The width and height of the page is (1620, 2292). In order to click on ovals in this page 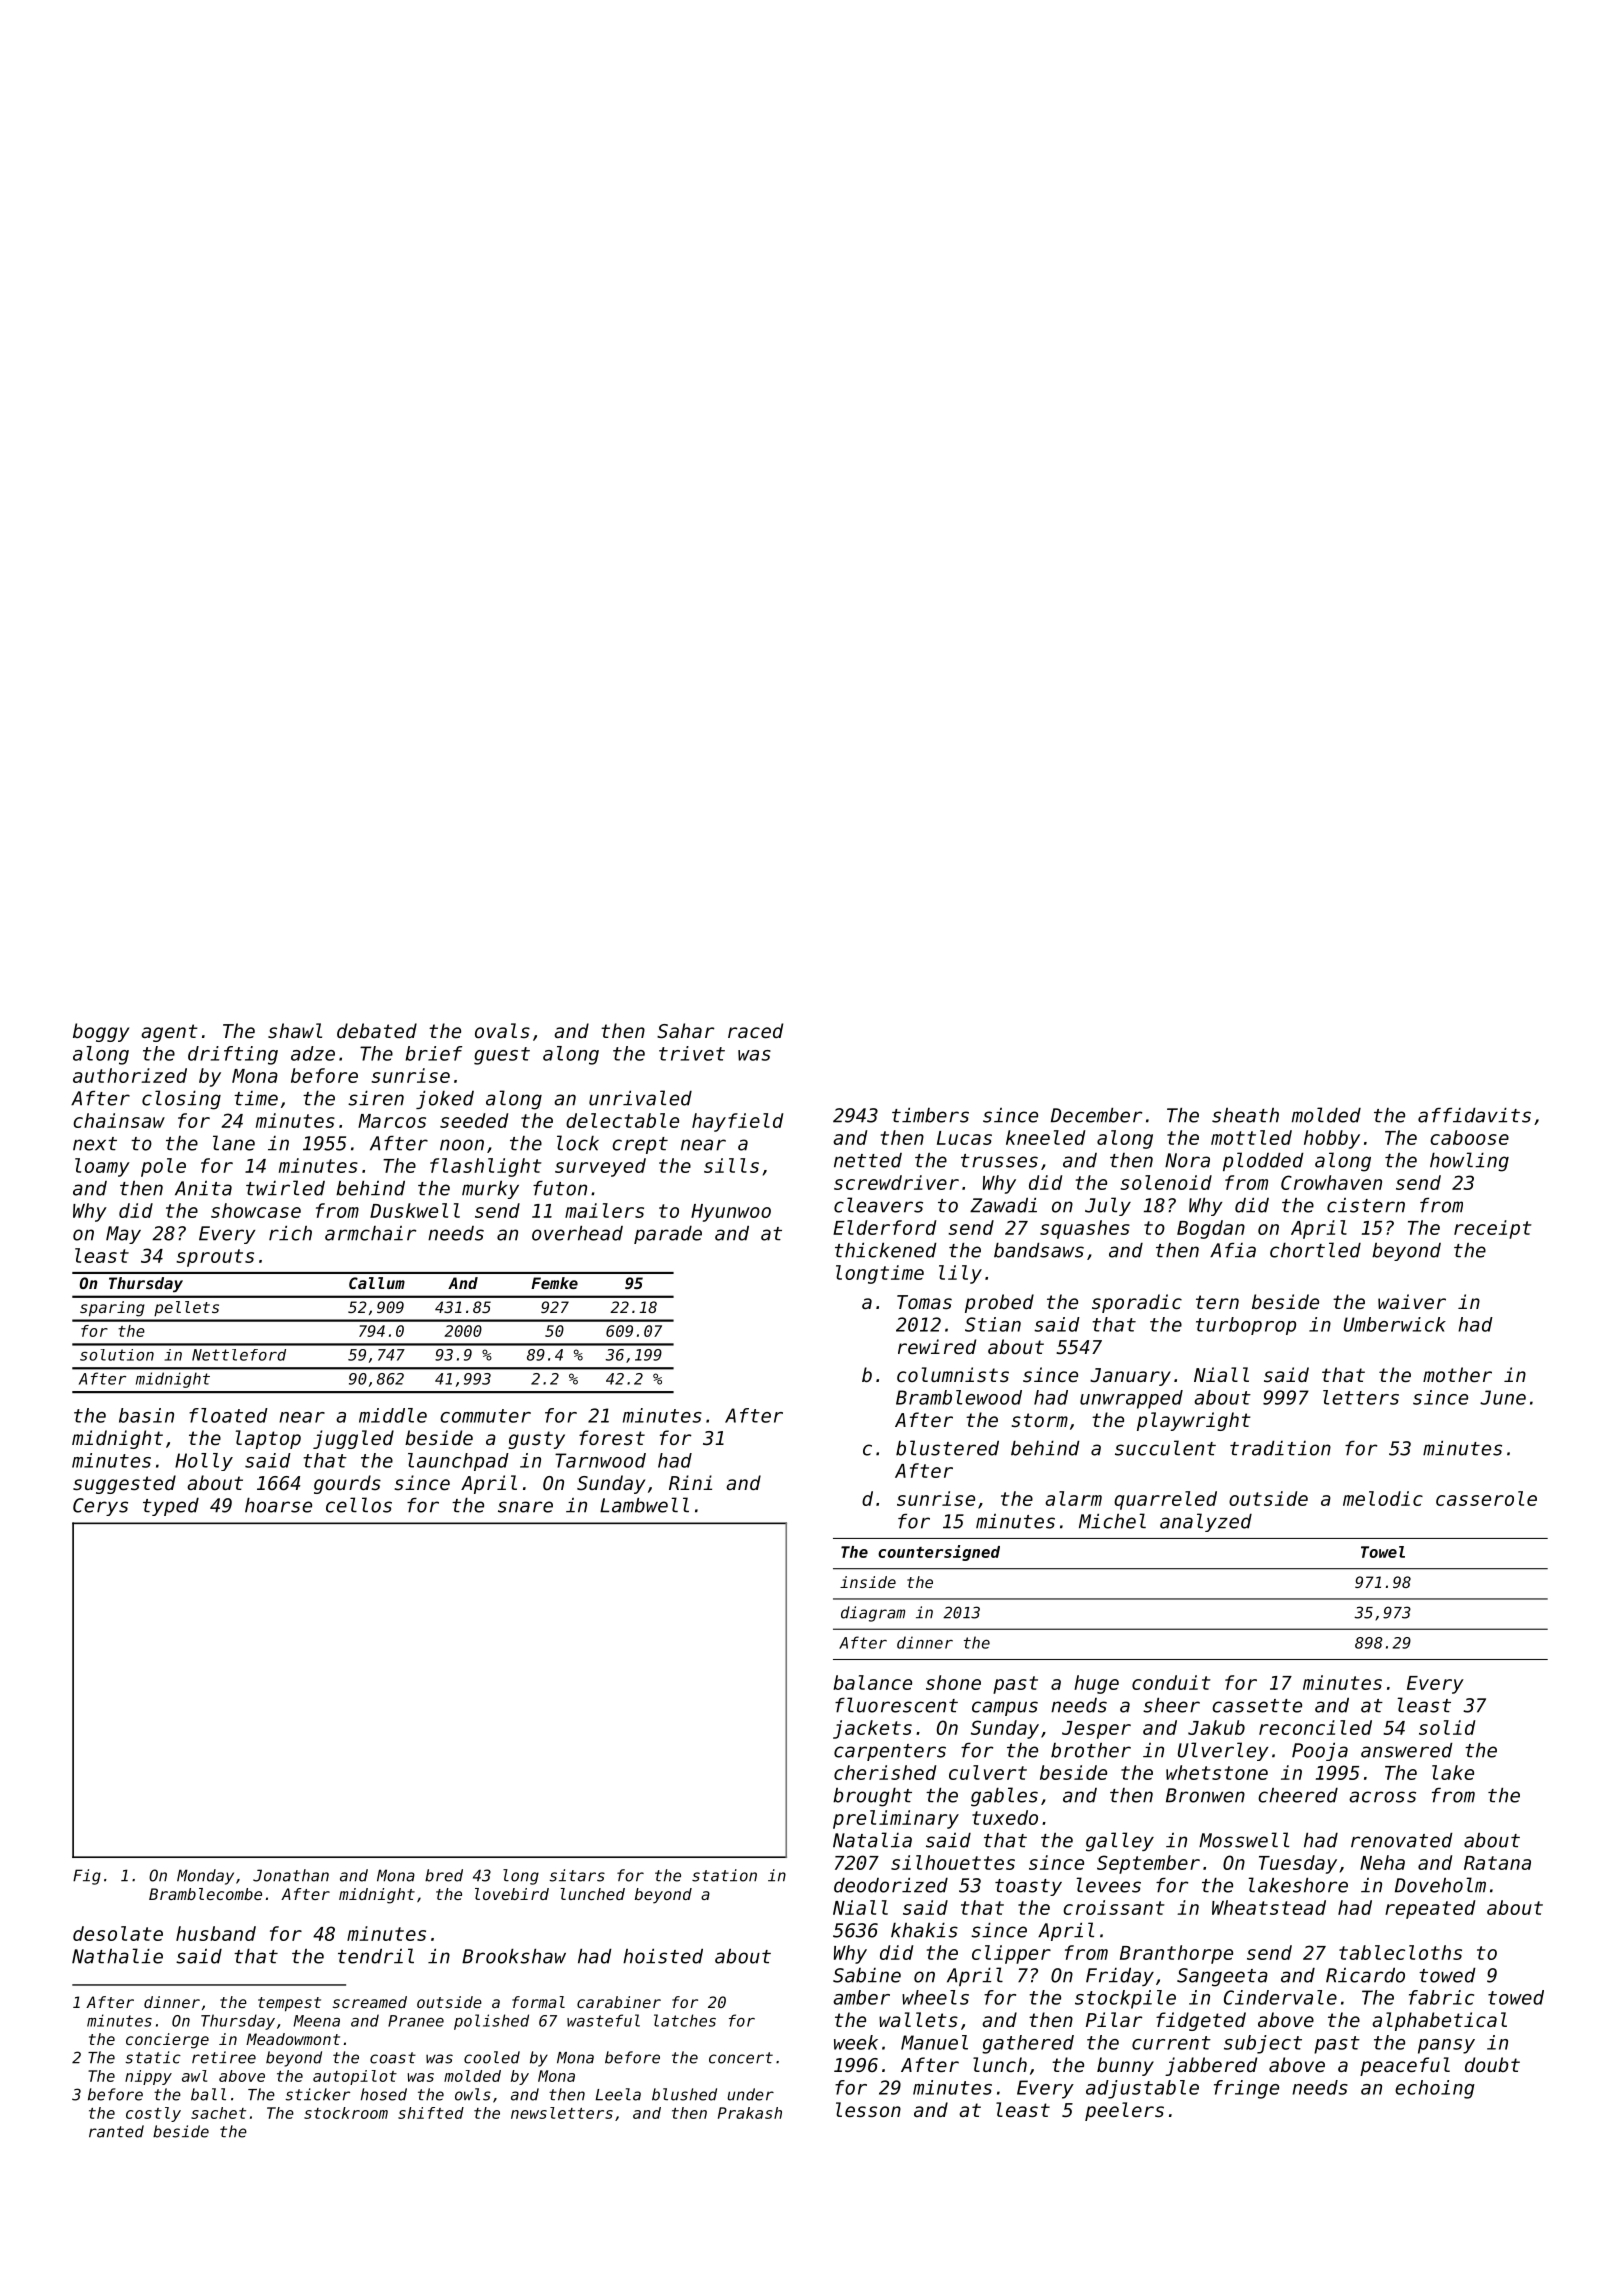, I will do `click(502, 1030)`.
